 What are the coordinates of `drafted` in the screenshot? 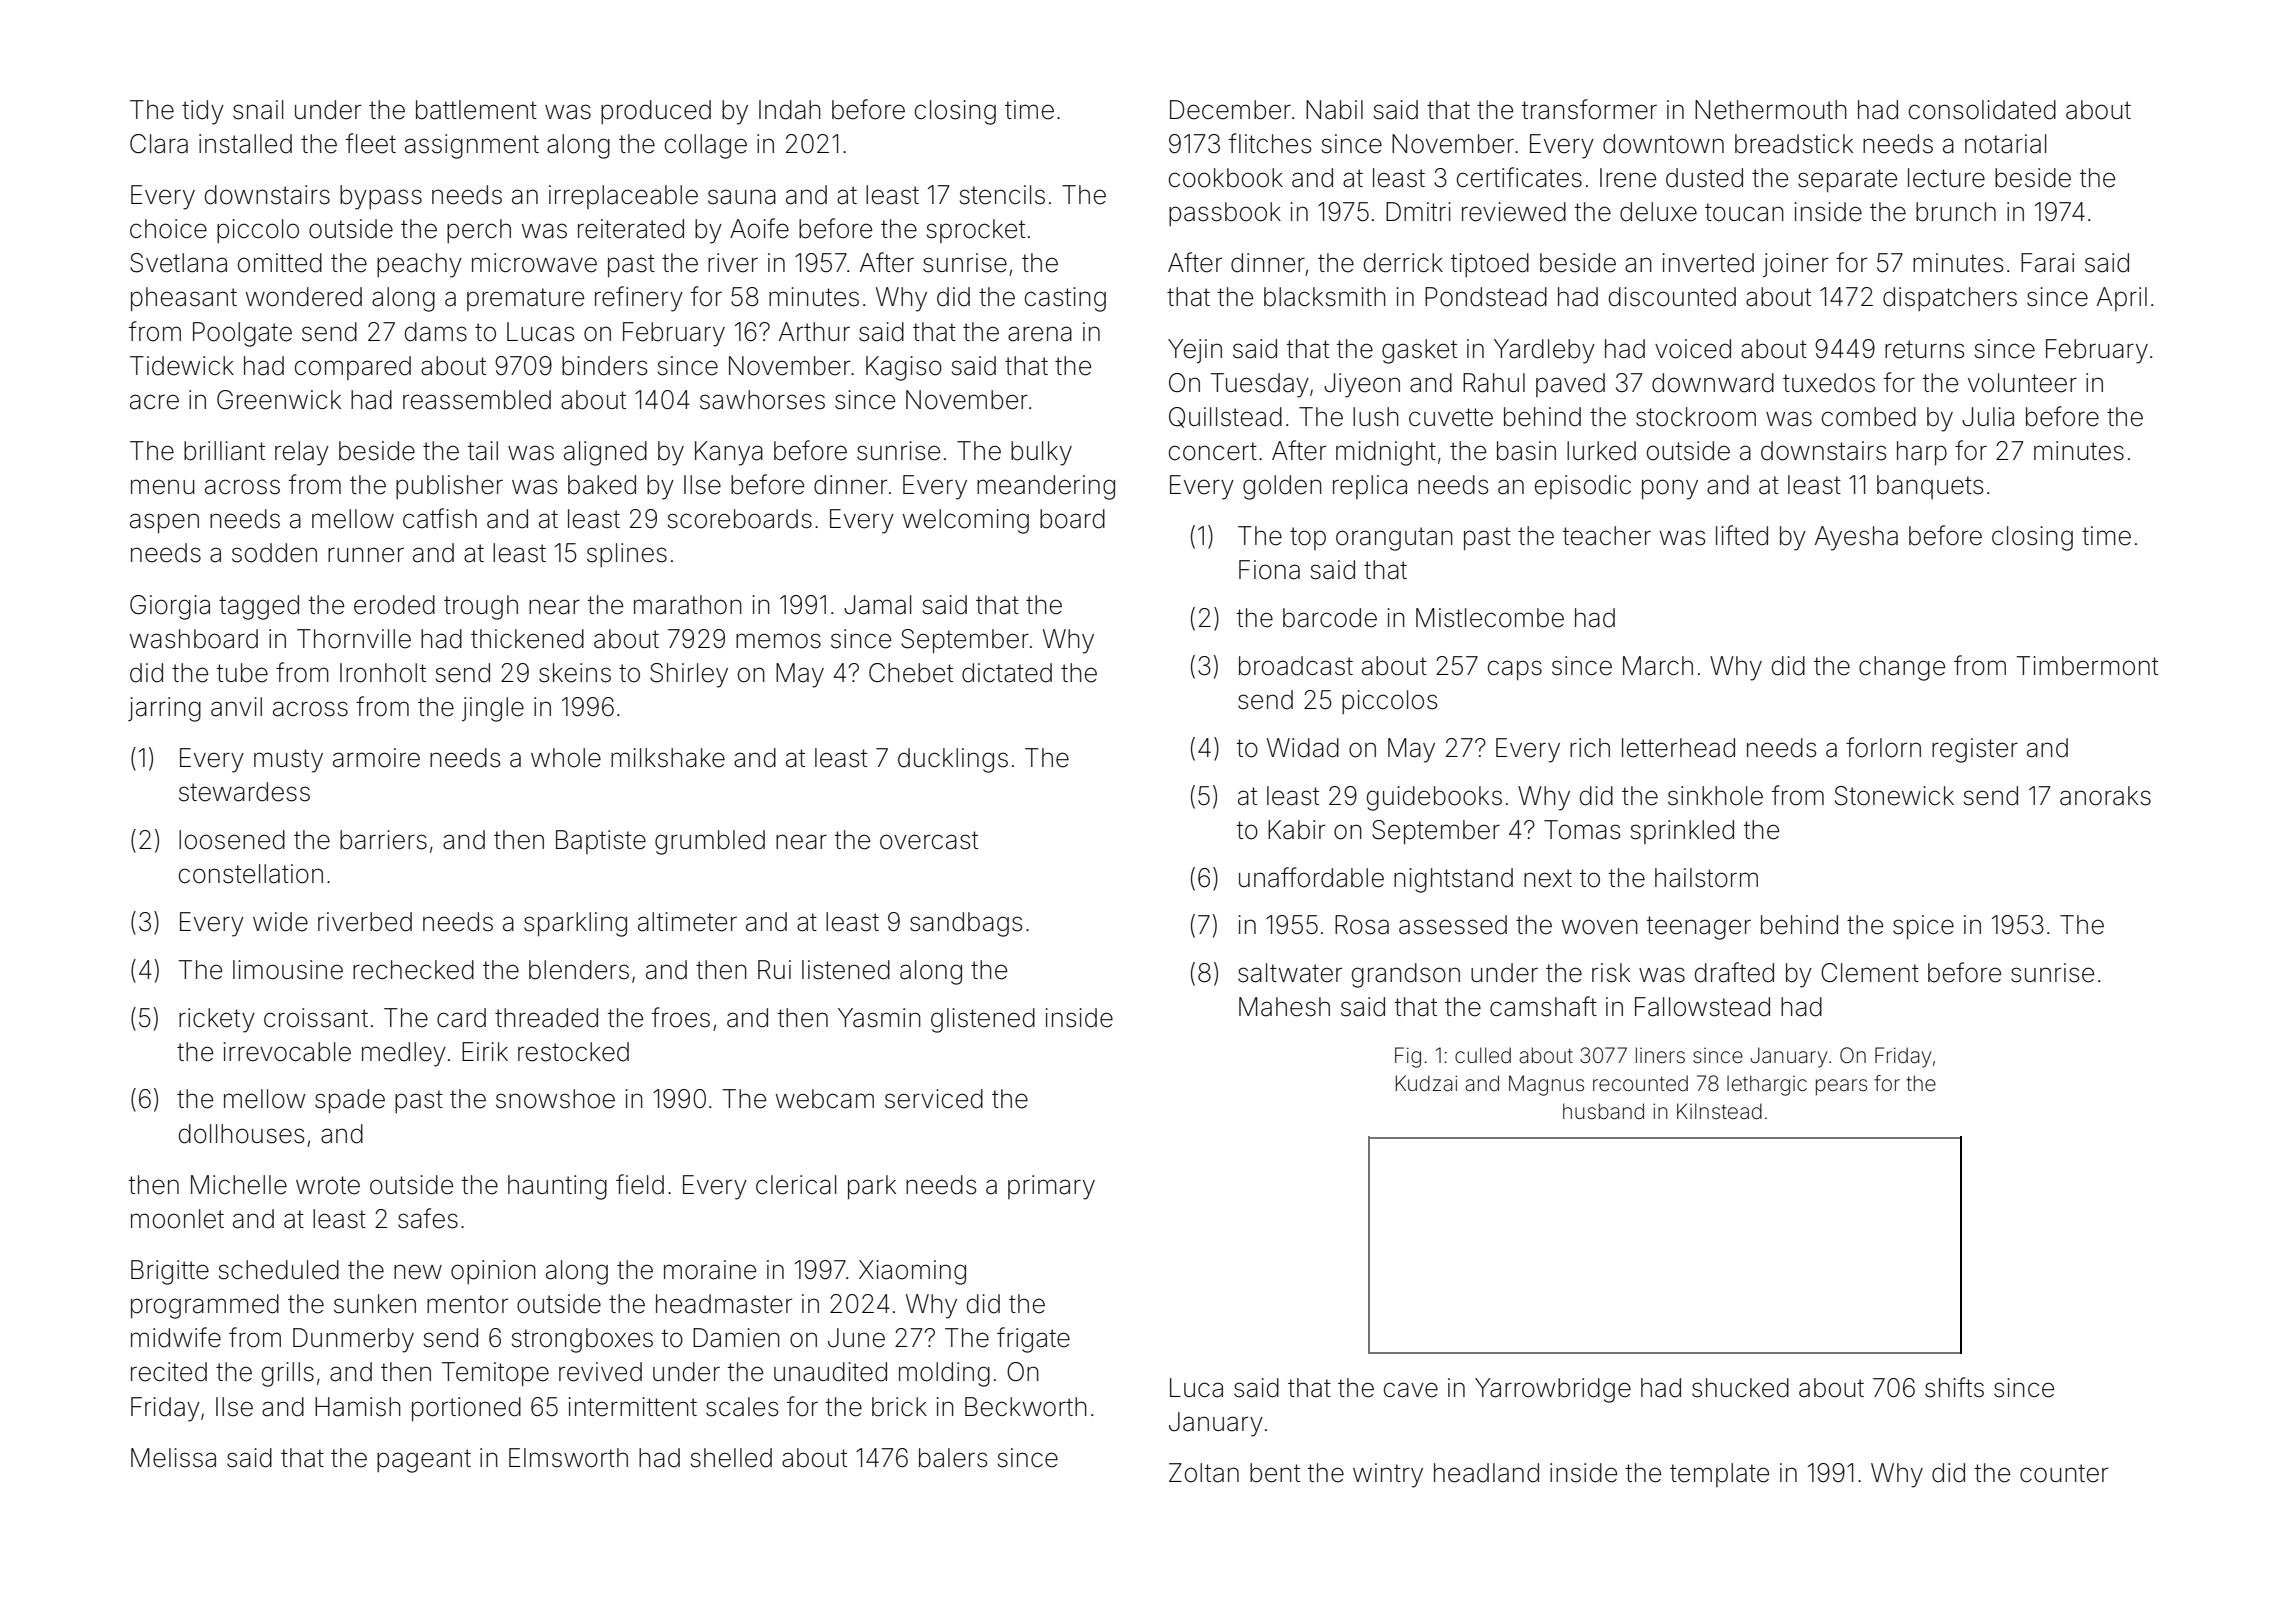 It's located at (1734, 972).
